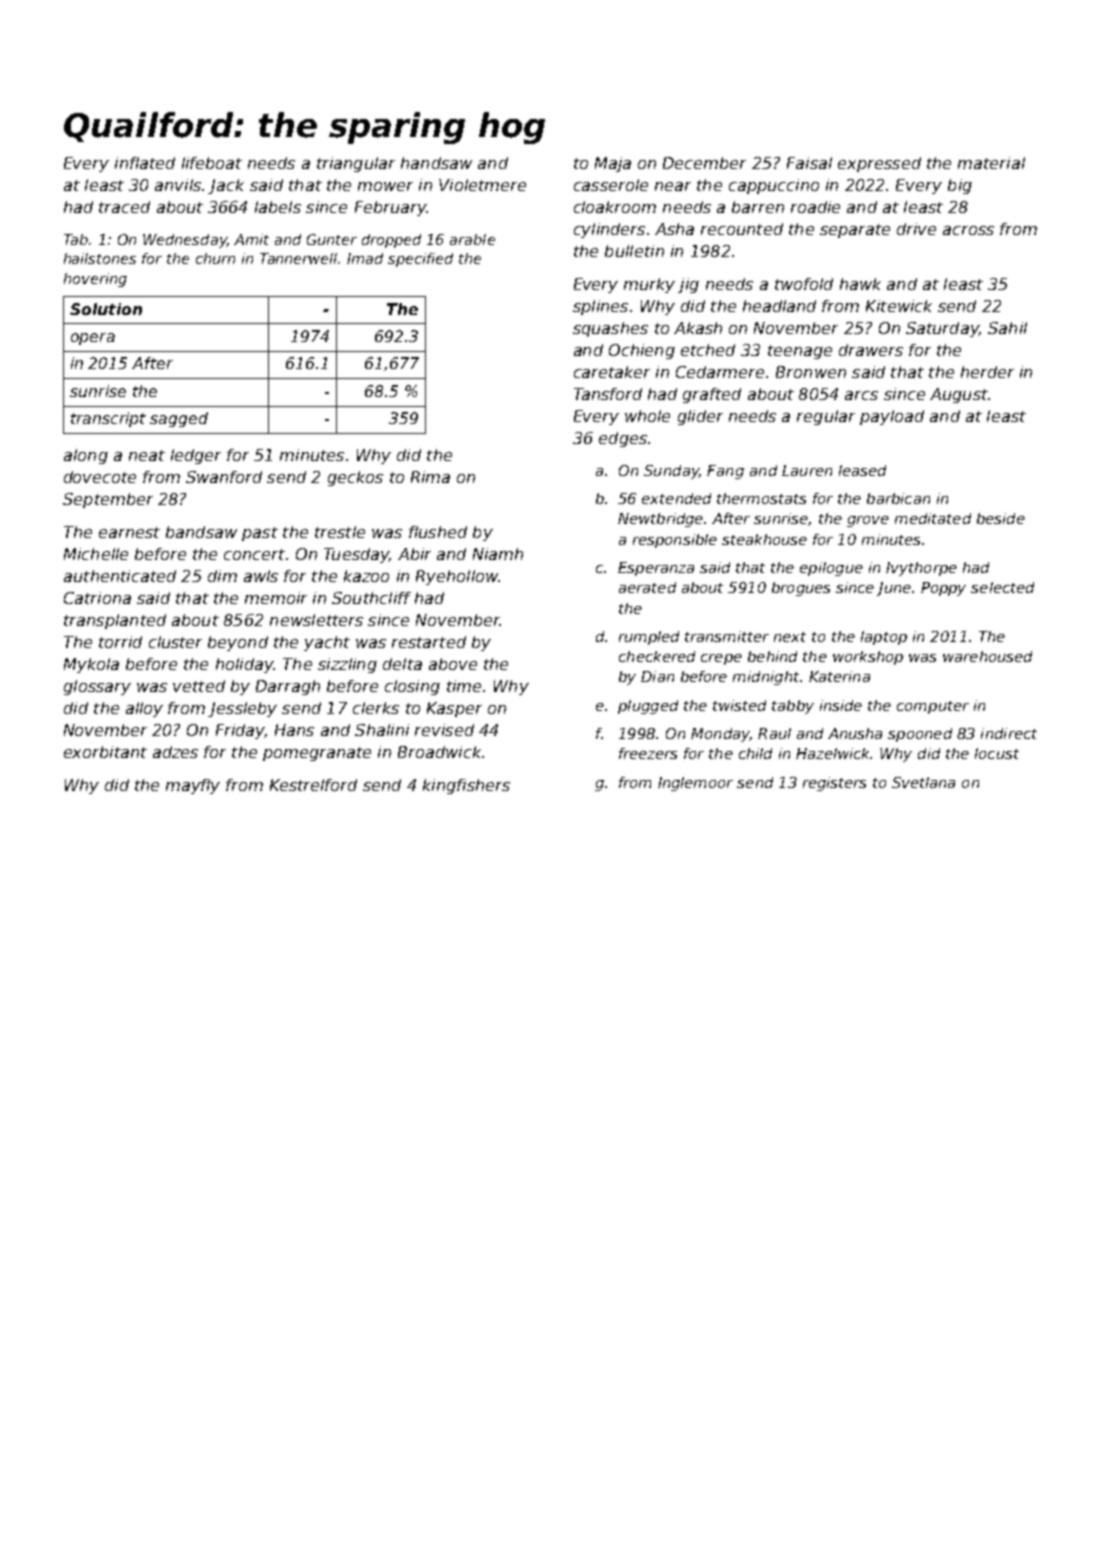  I want to click on Amit, so click(251, 239).
